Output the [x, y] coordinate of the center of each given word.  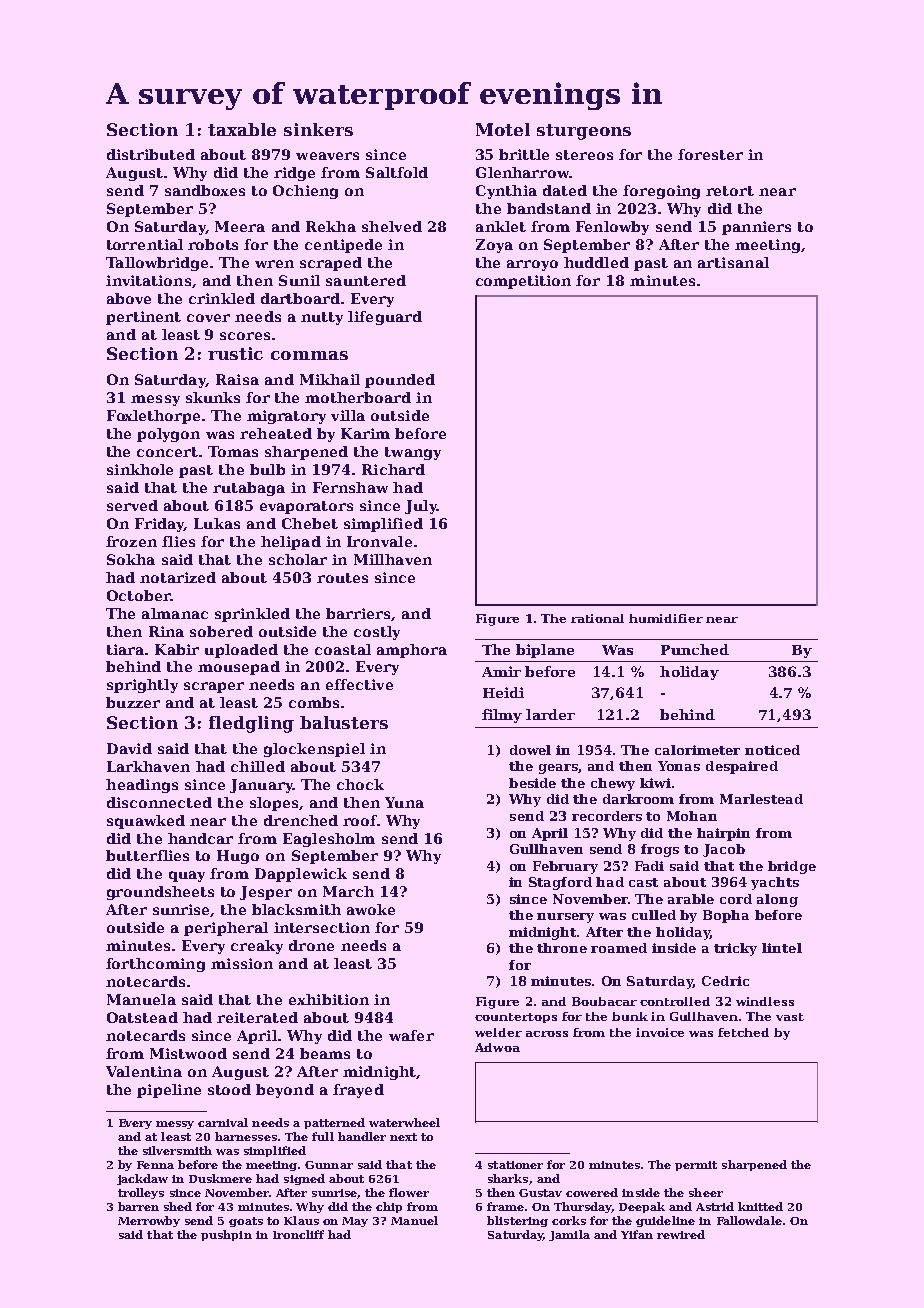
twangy [413, 453]
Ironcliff [298, 1234]
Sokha [131, 559]
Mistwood [188, 1053]
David [129, 748]
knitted [760, 1206]
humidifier [666, 618]
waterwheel [404, 1122]
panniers [756, 228]
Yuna [404, 802]
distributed [151, 154]
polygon [168, 435]
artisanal [733, 262]
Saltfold [397, 172]
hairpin [723, 834]
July [421, 507]
